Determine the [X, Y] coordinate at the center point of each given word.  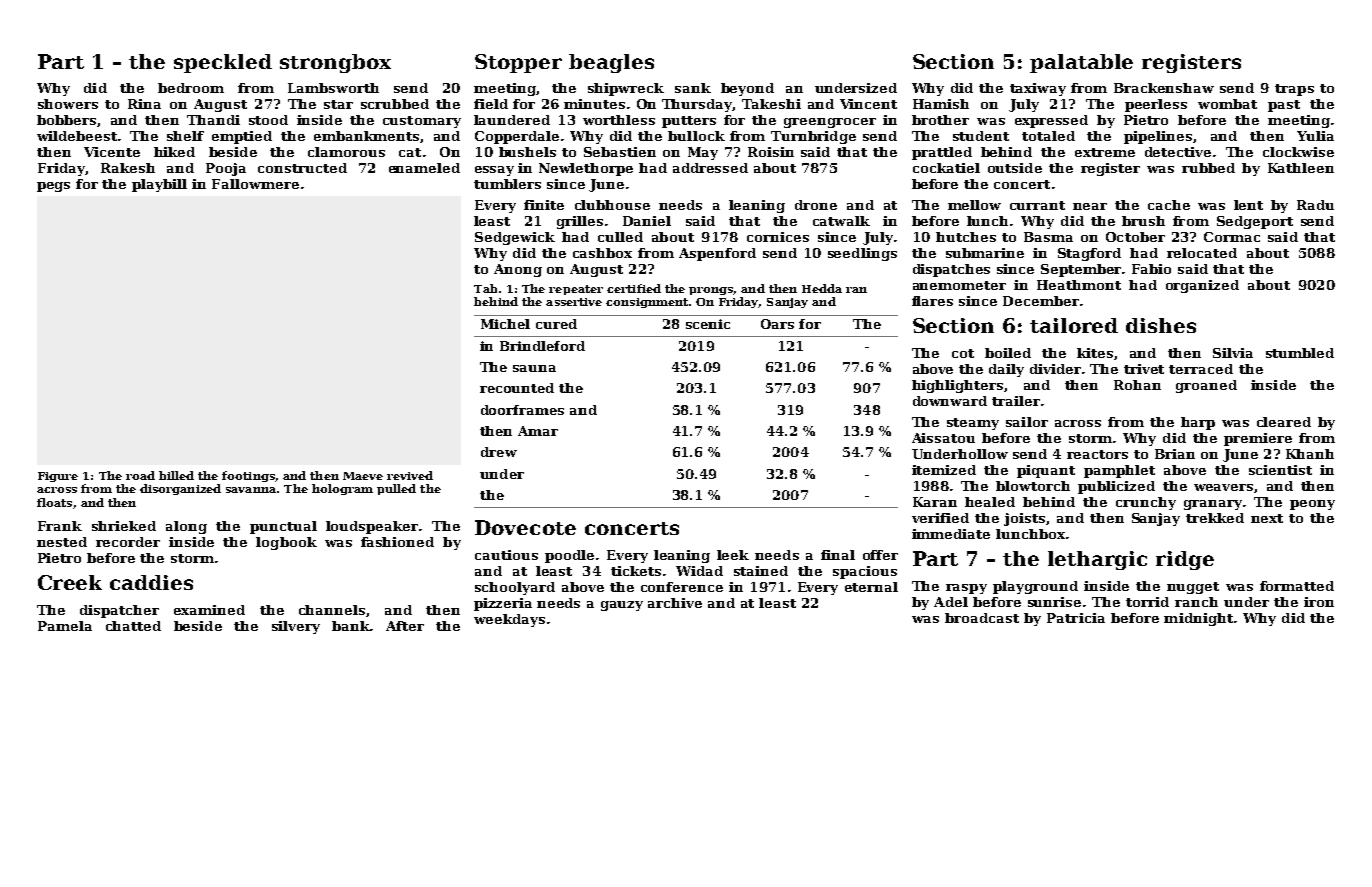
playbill [159, 185]
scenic [708, 324]
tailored [1074, 325]
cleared [1284, 422]
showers [68, 104]
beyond [747, 89]
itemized [944, 470]
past [1284, 106]
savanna [251, 490]
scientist [1280, 470]
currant [1037, 205]
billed [176, 475]
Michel [505, 324]
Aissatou [943, 438]
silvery [296, 627]
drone [816, 205]
